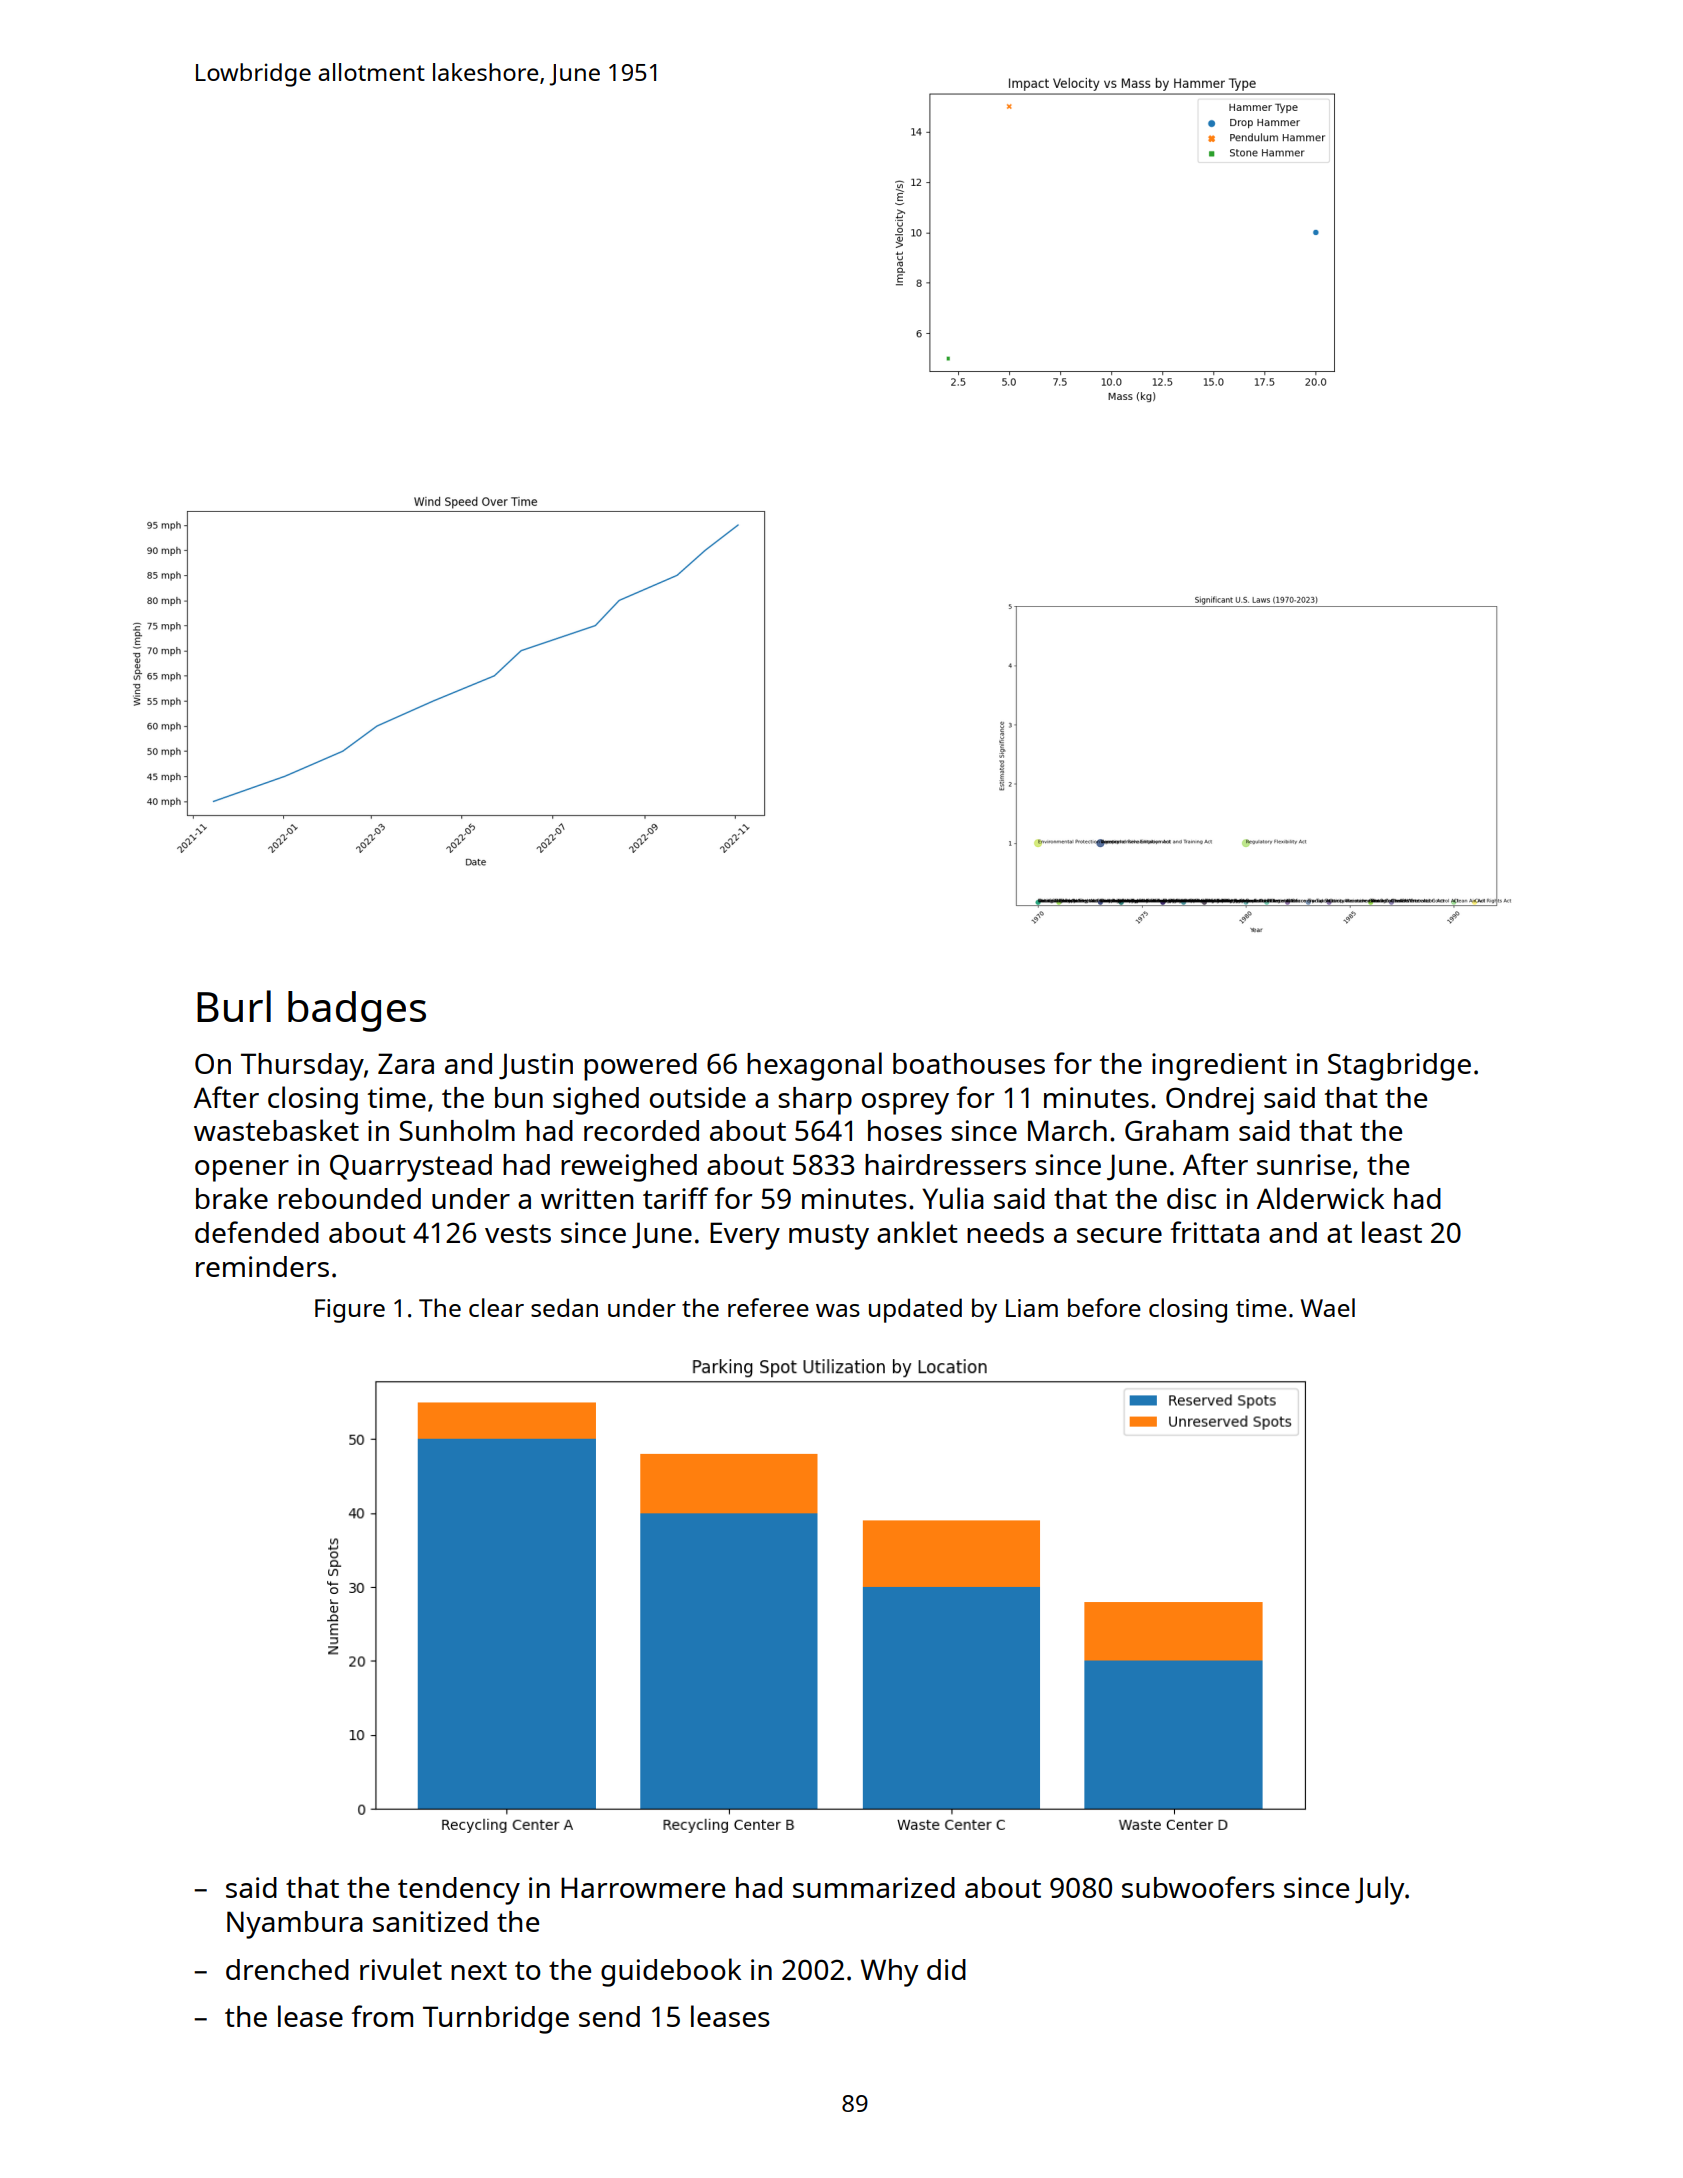  Describe the element at coordinates (609, 2016) in the screenshot. I see `send` at that location.
